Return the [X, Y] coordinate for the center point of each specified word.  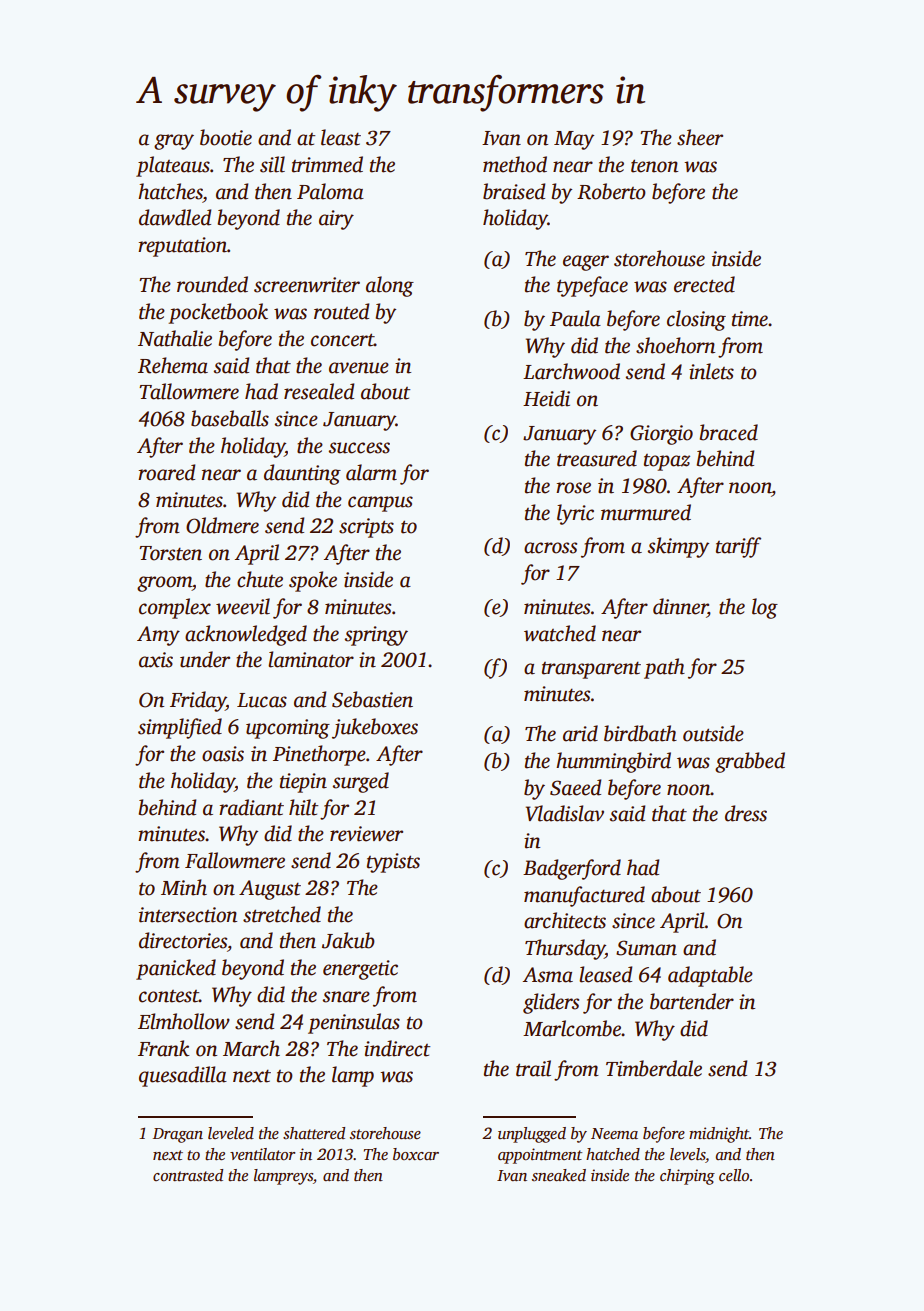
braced [728, 432]
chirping [687, 1177]
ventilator [262, 1154]
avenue [359, 368]
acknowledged [246, 635]
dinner [680, 606]
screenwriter [307, 285]
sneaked [559, 1175]
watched [560, 633]
